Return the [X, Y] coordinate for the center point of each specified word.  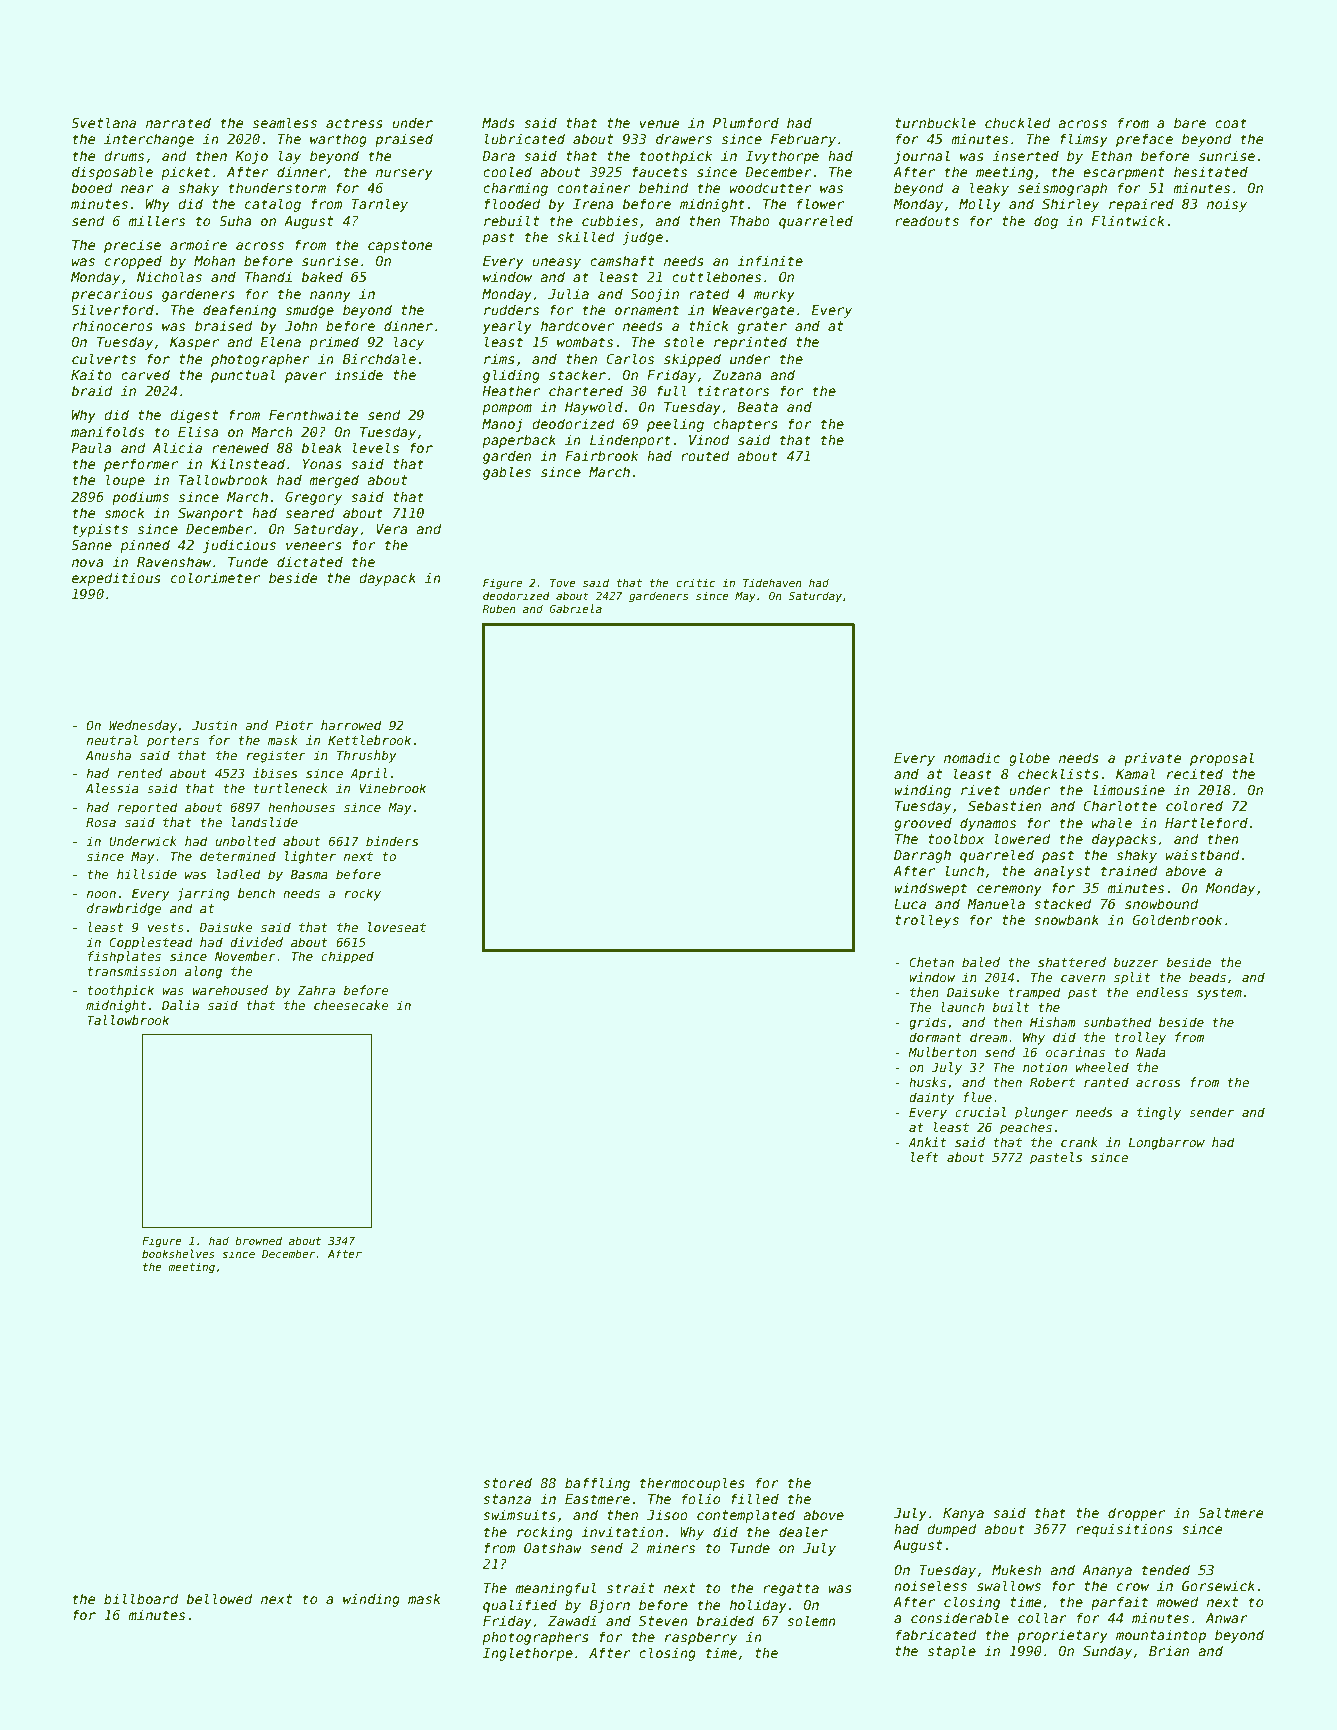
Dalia [180, 1005]
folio [701, 1498]
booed [92, 187]
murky [774, 295]
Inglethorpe [528, 1654]
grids [927, 1023]
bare [1190, 122]
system [1219, 994]
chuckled [1018, 122]
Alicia [177, 447]
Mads [498, 122]
